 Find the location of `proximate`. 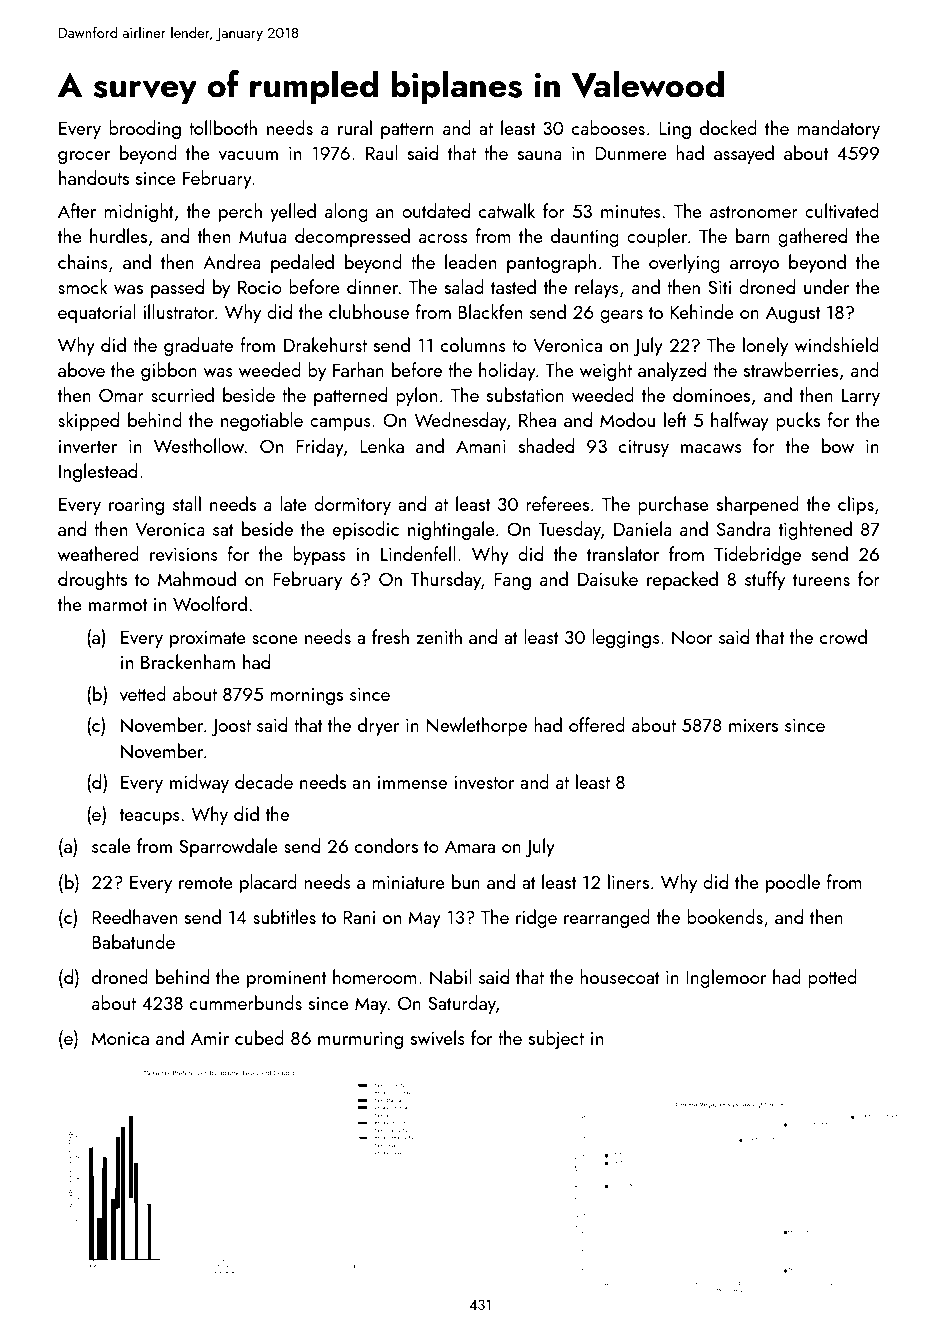

proximate is located at coordinates (208, 639).
